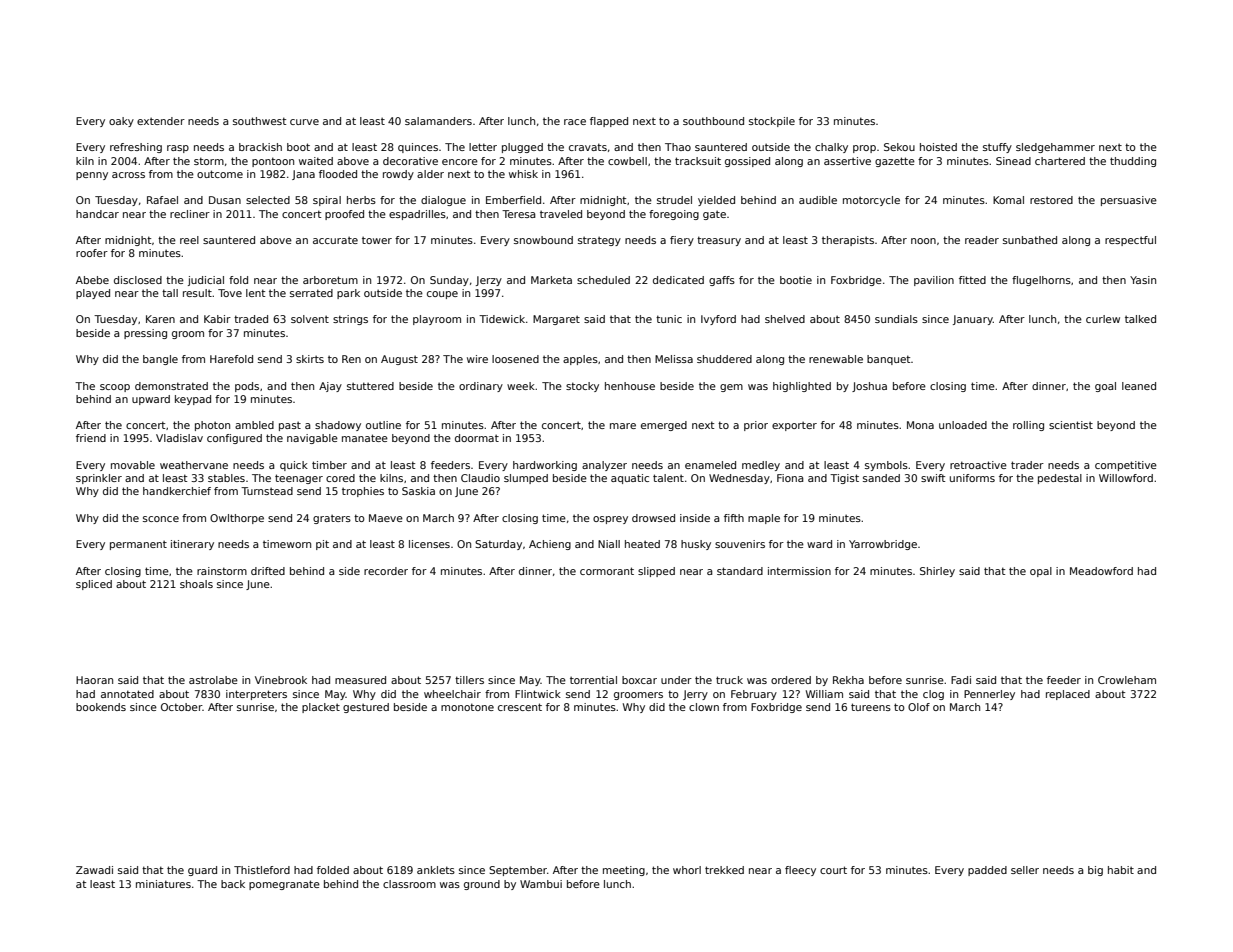  I want to click on ground, so click(482, 885).
